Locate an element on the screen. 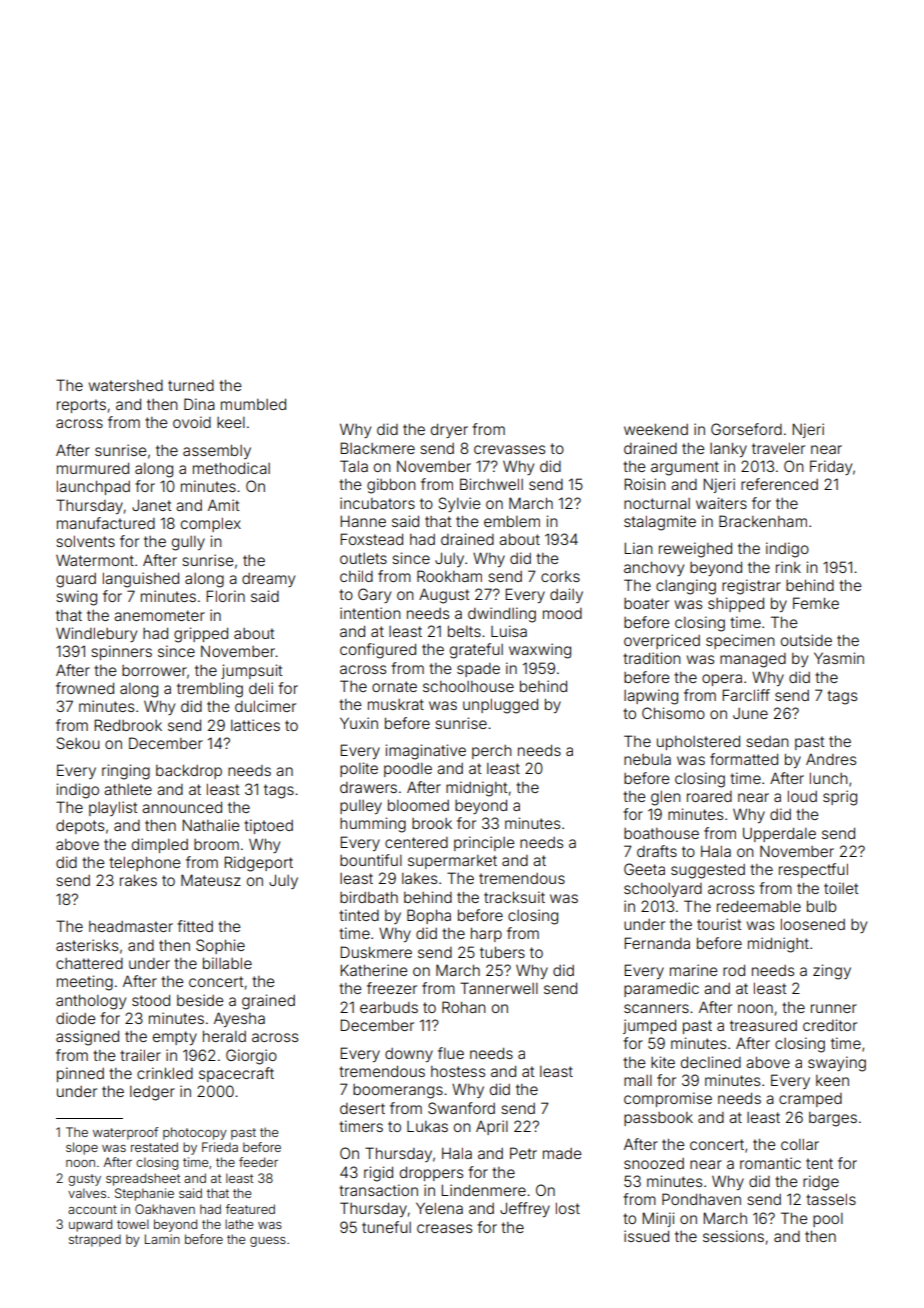  dulcimer is located at coordinates (265, 706).
